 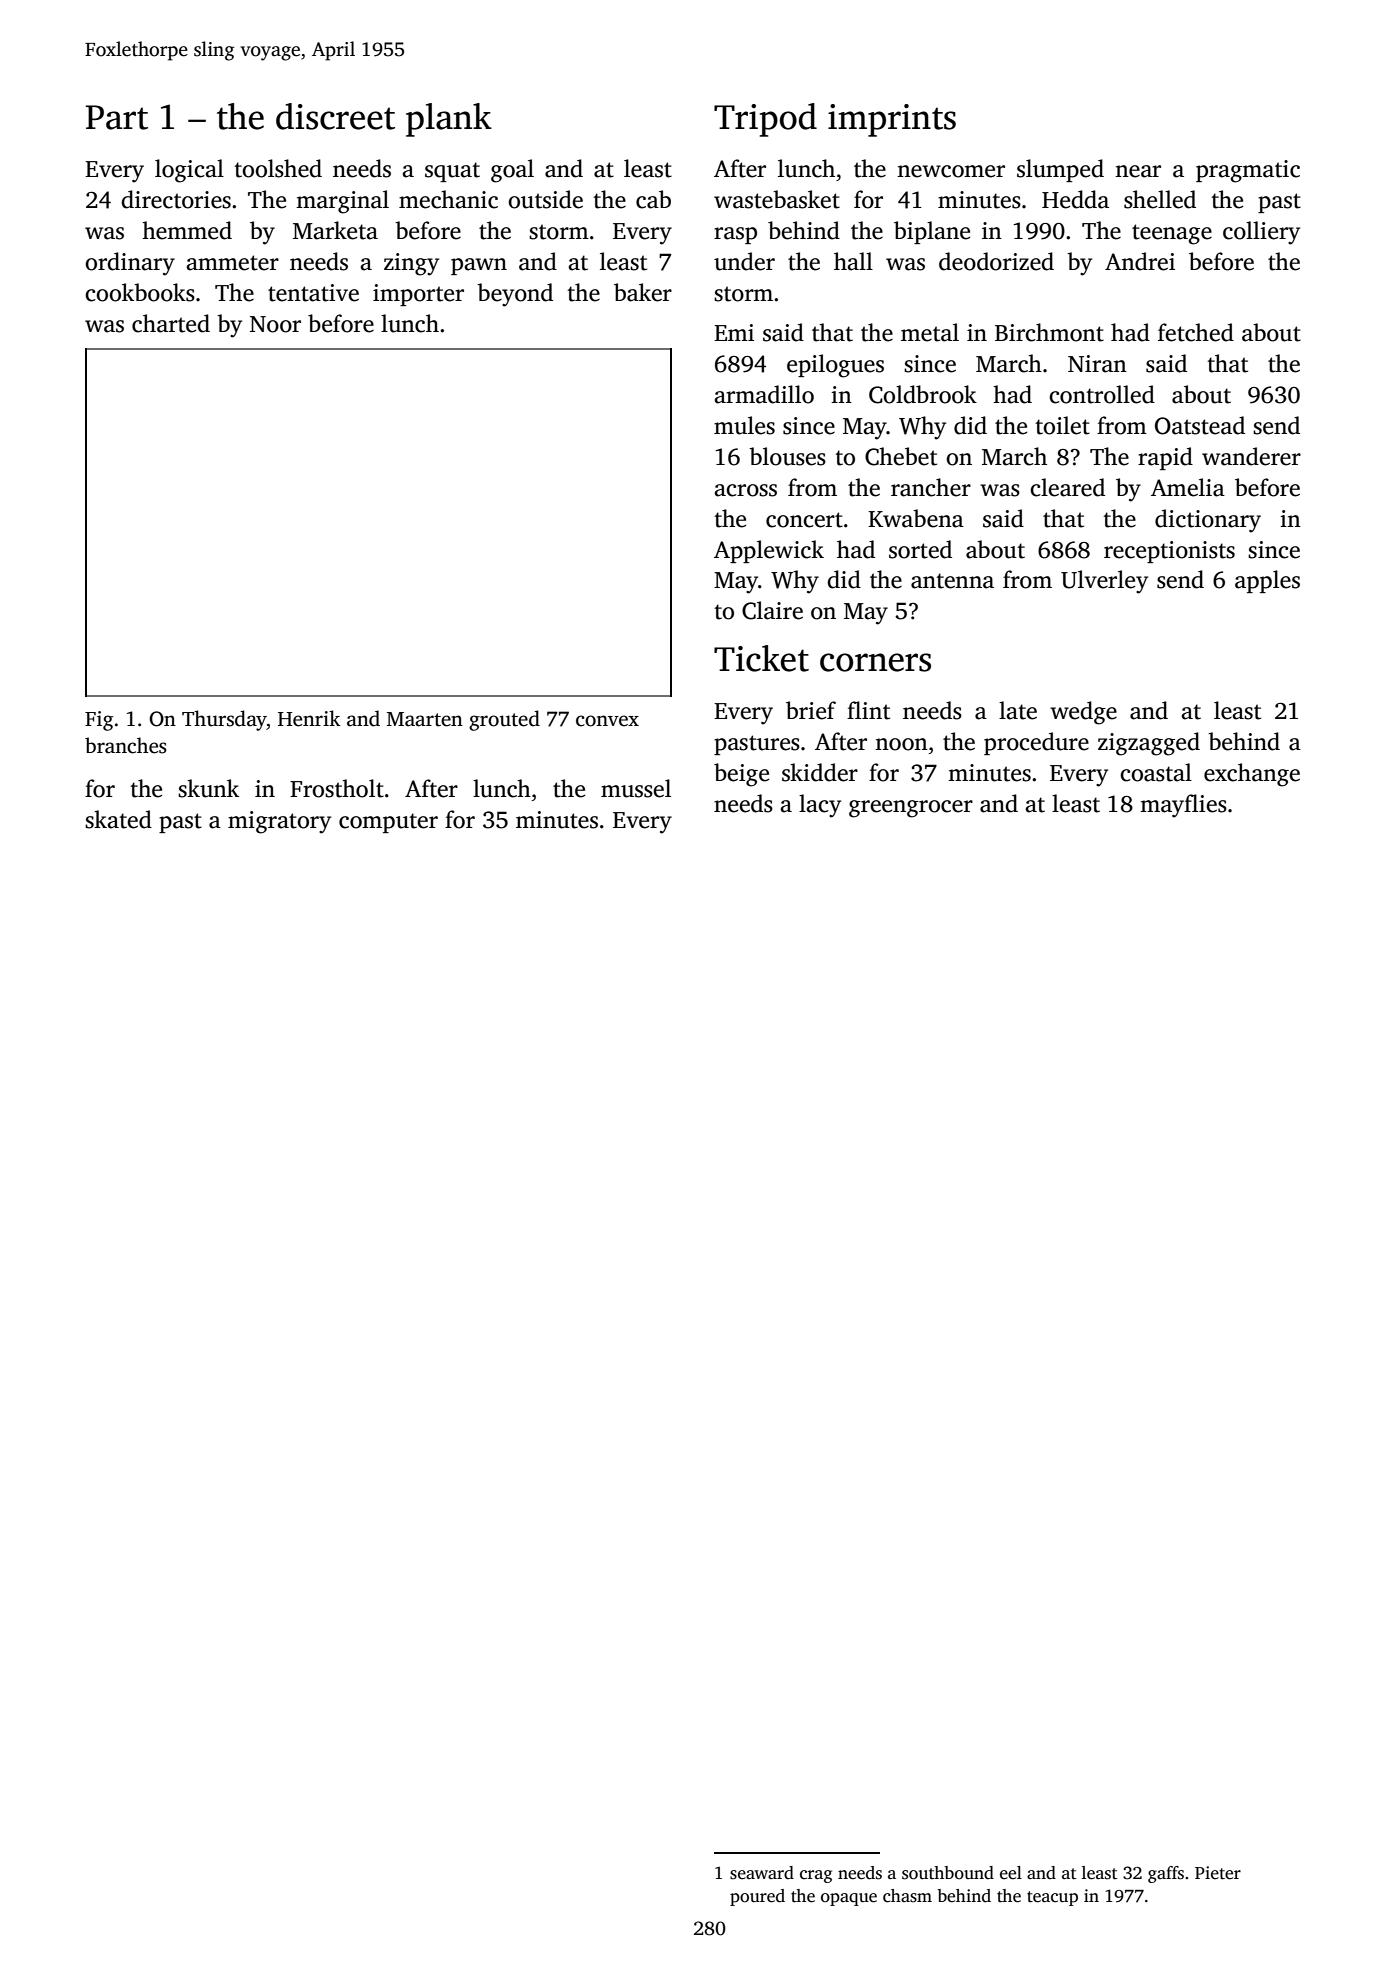 I want to click on greengrocer, so click(x=911, y=809).
